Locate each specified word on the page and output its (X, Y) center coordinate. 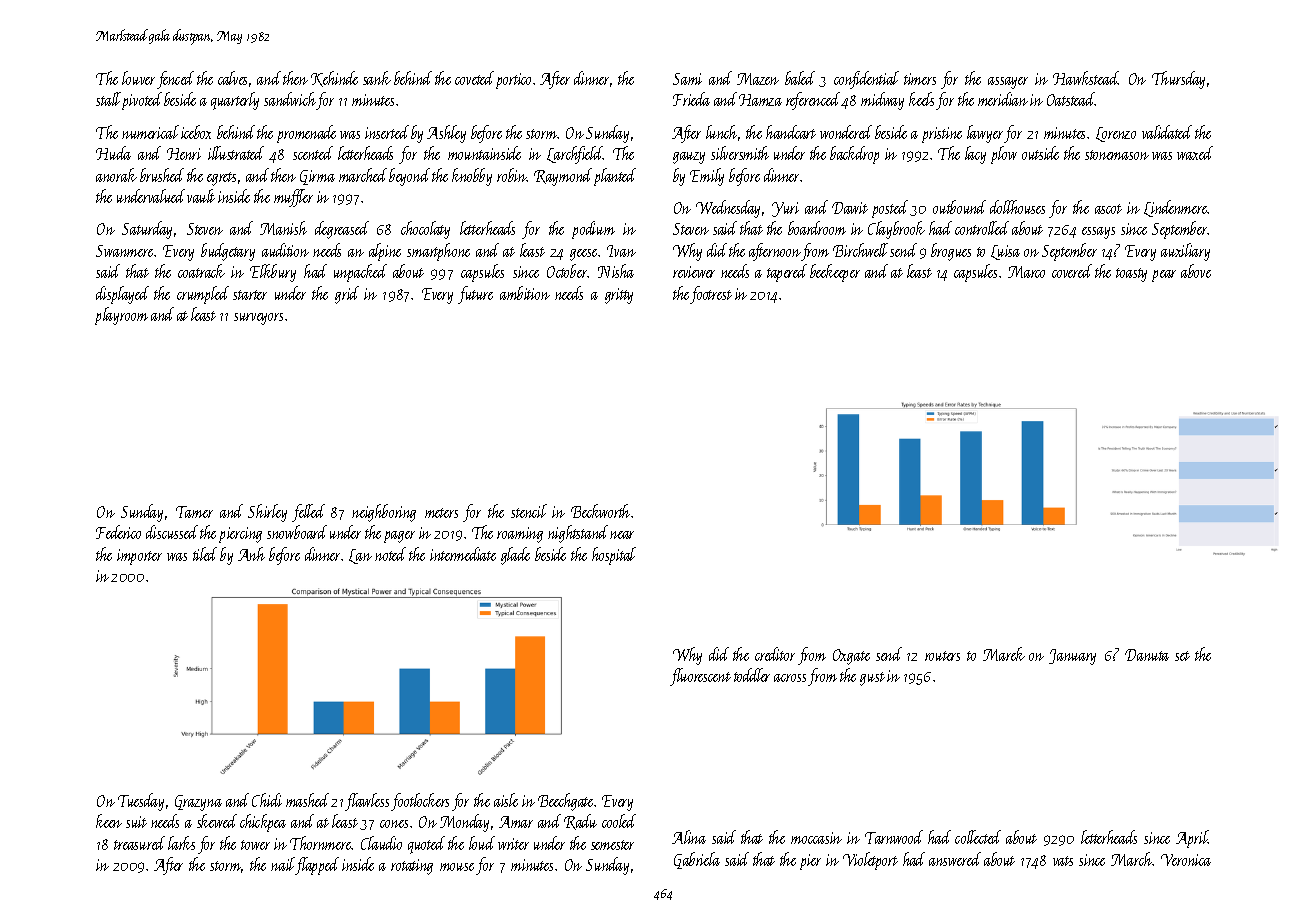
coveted (474, 78)
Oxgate (851, 657)
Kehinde (334, 79)
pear (1164, 276)
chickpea (263, 823)
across (790, 678)
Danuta (1147, 655)
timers (920, 79)
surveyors (258, 319)
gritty (619, 296)
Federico (118, 532)
